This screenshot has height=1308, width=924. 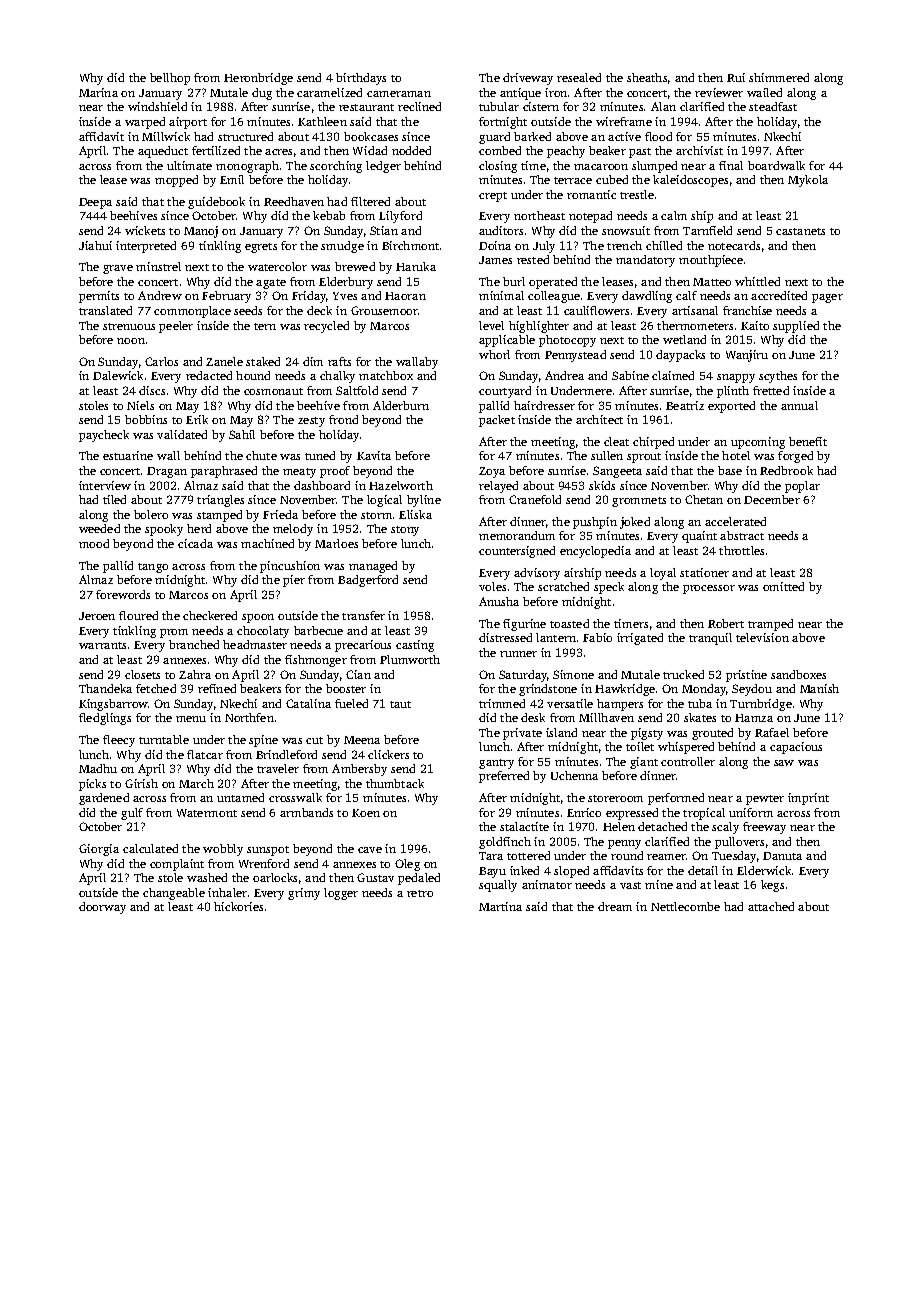 I want to click on grommets, so click(x=639, y=502).
